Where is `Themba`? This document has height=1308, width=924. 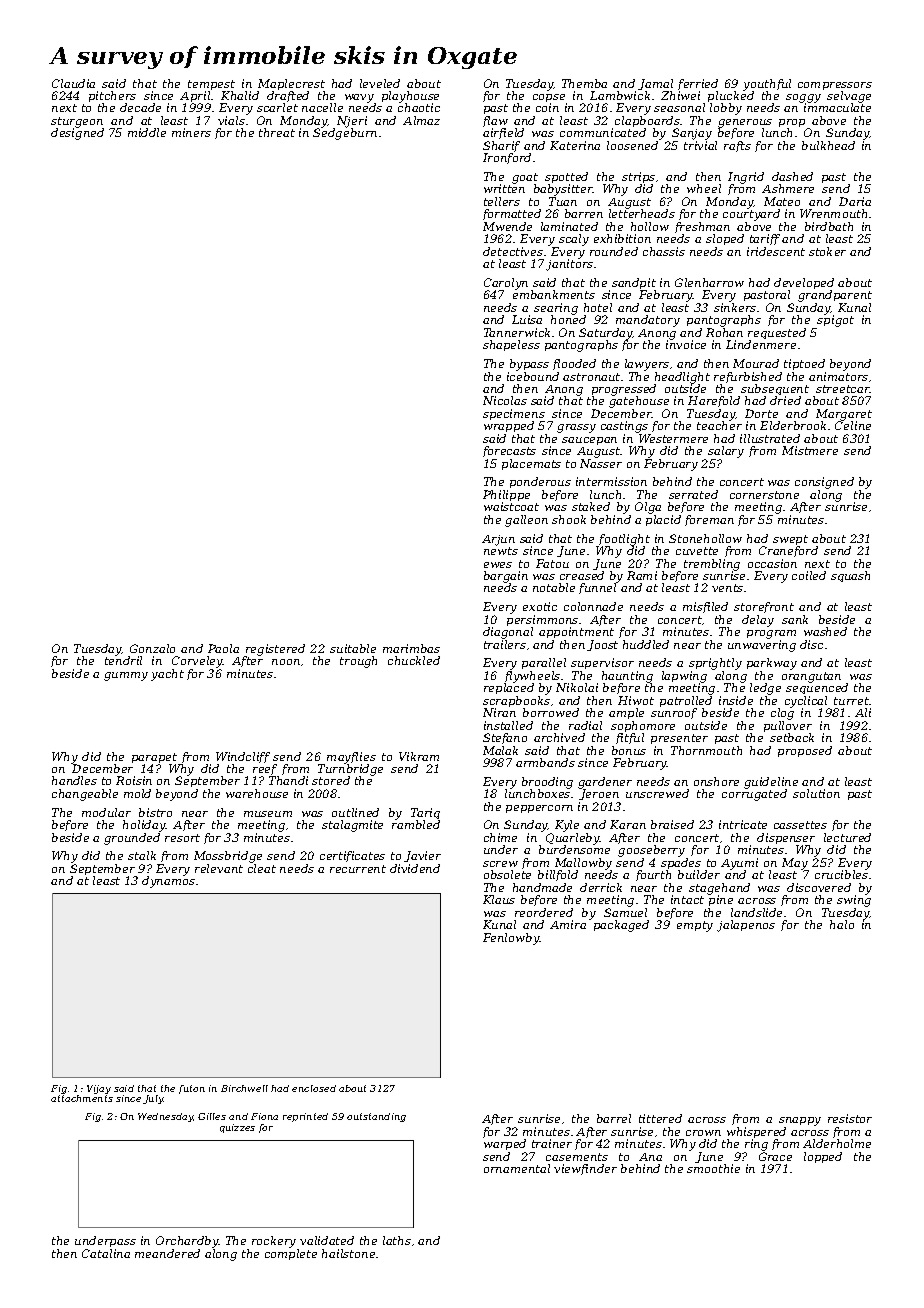
Themba is located at coordinates (584, 83).
